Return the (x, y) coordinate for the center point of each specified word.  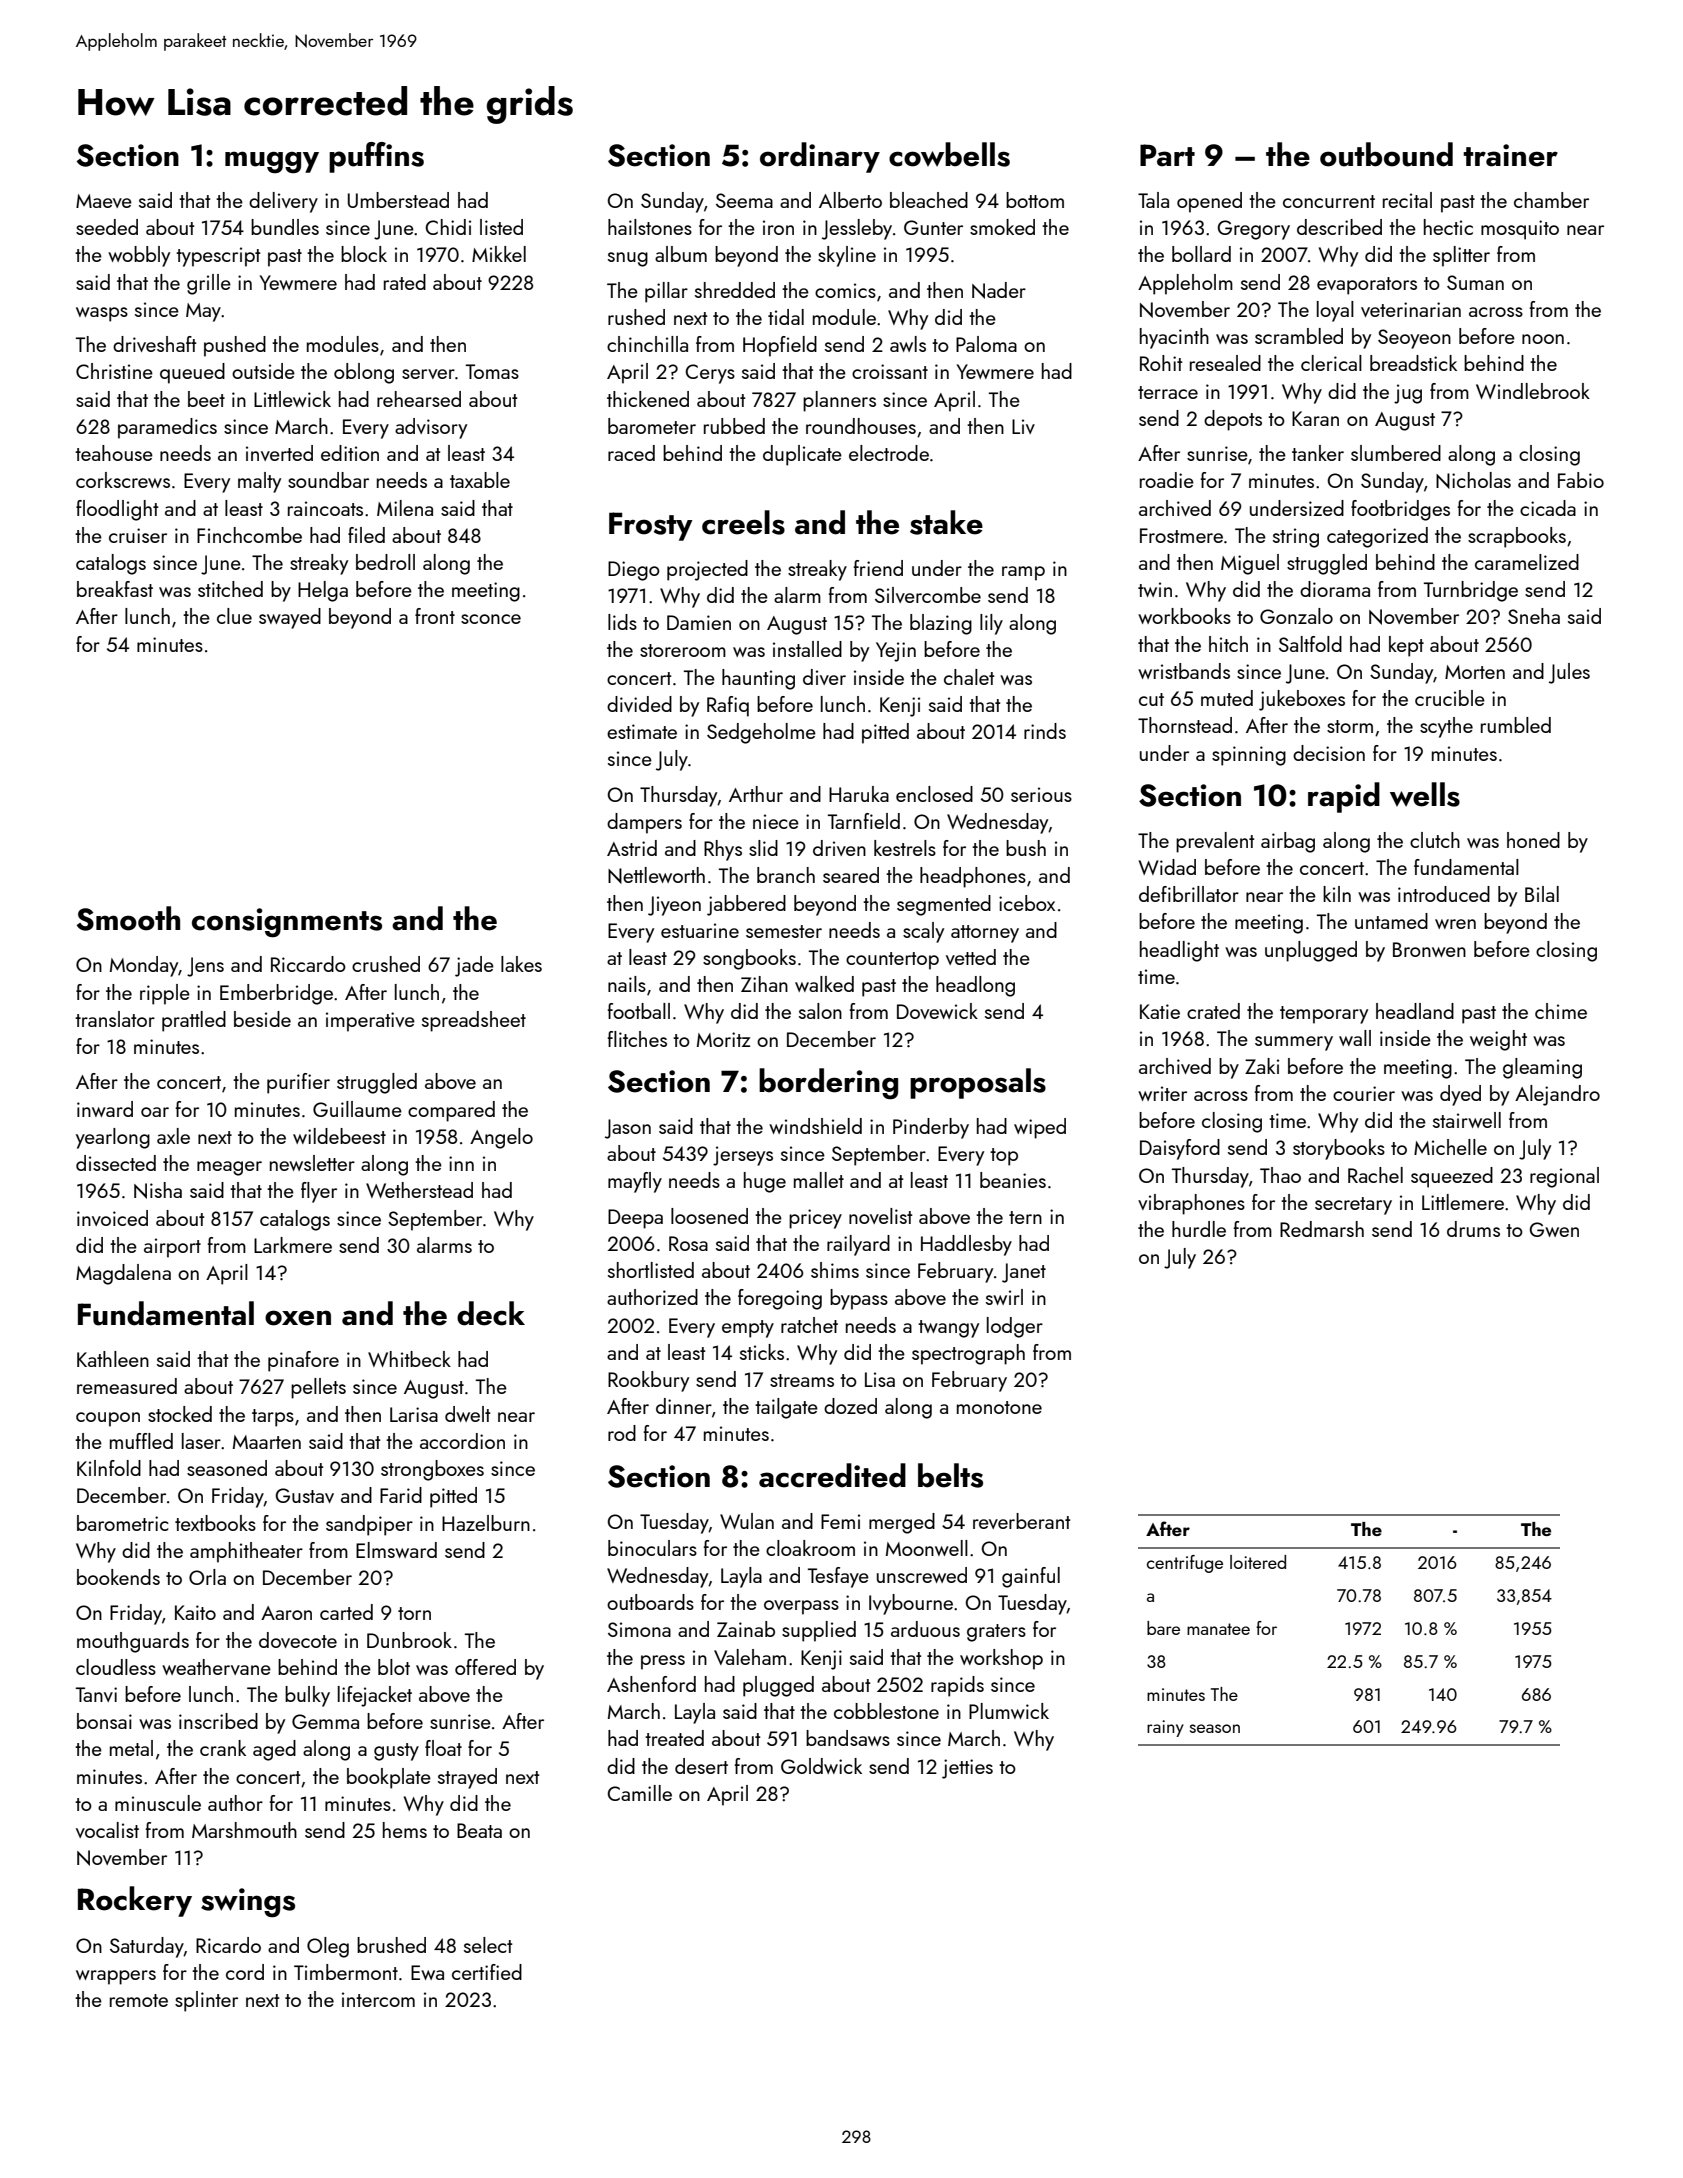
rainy (1165, 1728)
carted (346, 1612)
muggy (272, 162)
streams (802, 1380)
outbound (1386, 154)
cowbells (949, 154)
